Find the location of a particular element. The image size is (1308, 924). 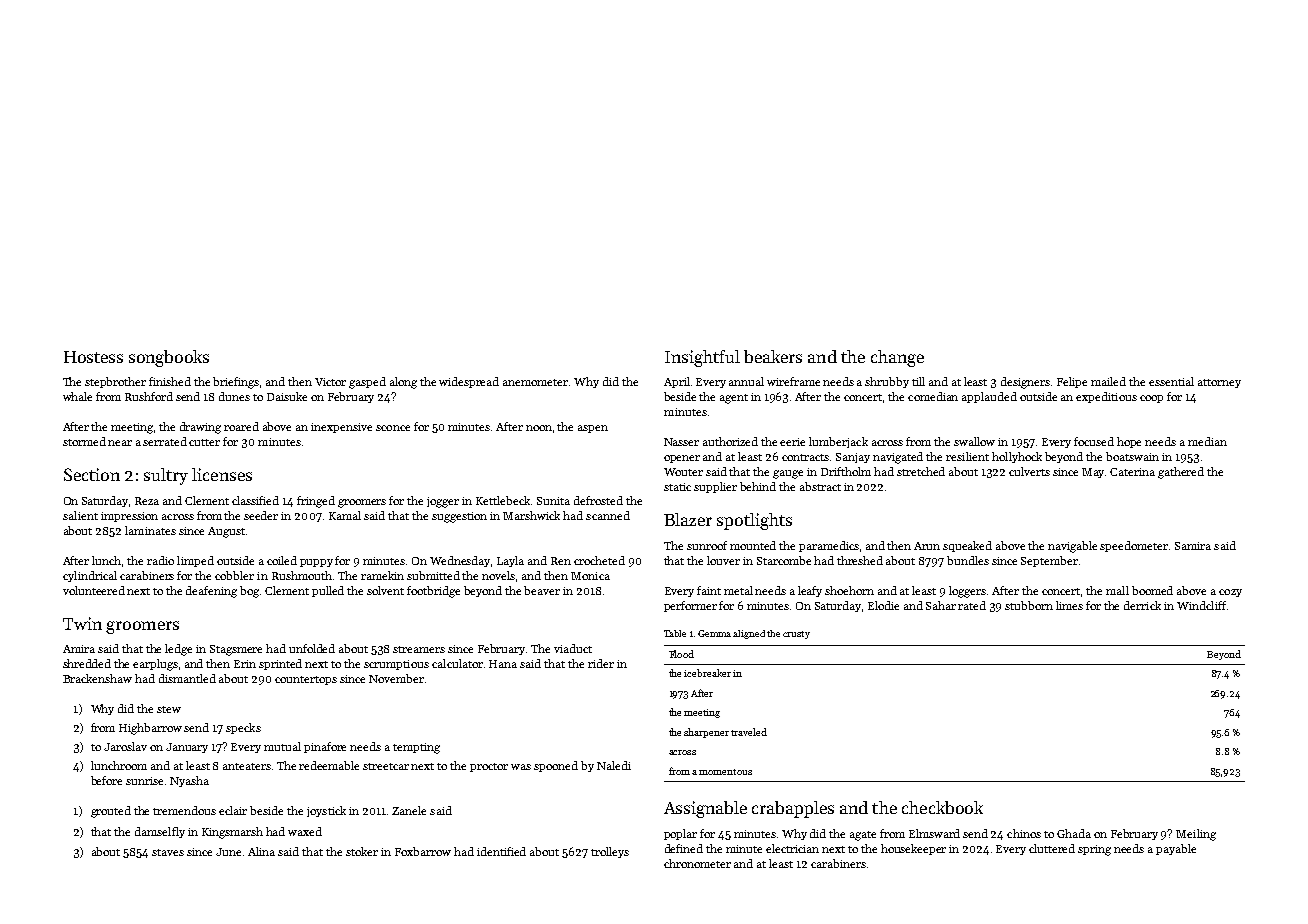

derrick is located at coordinates (1142, 605).
